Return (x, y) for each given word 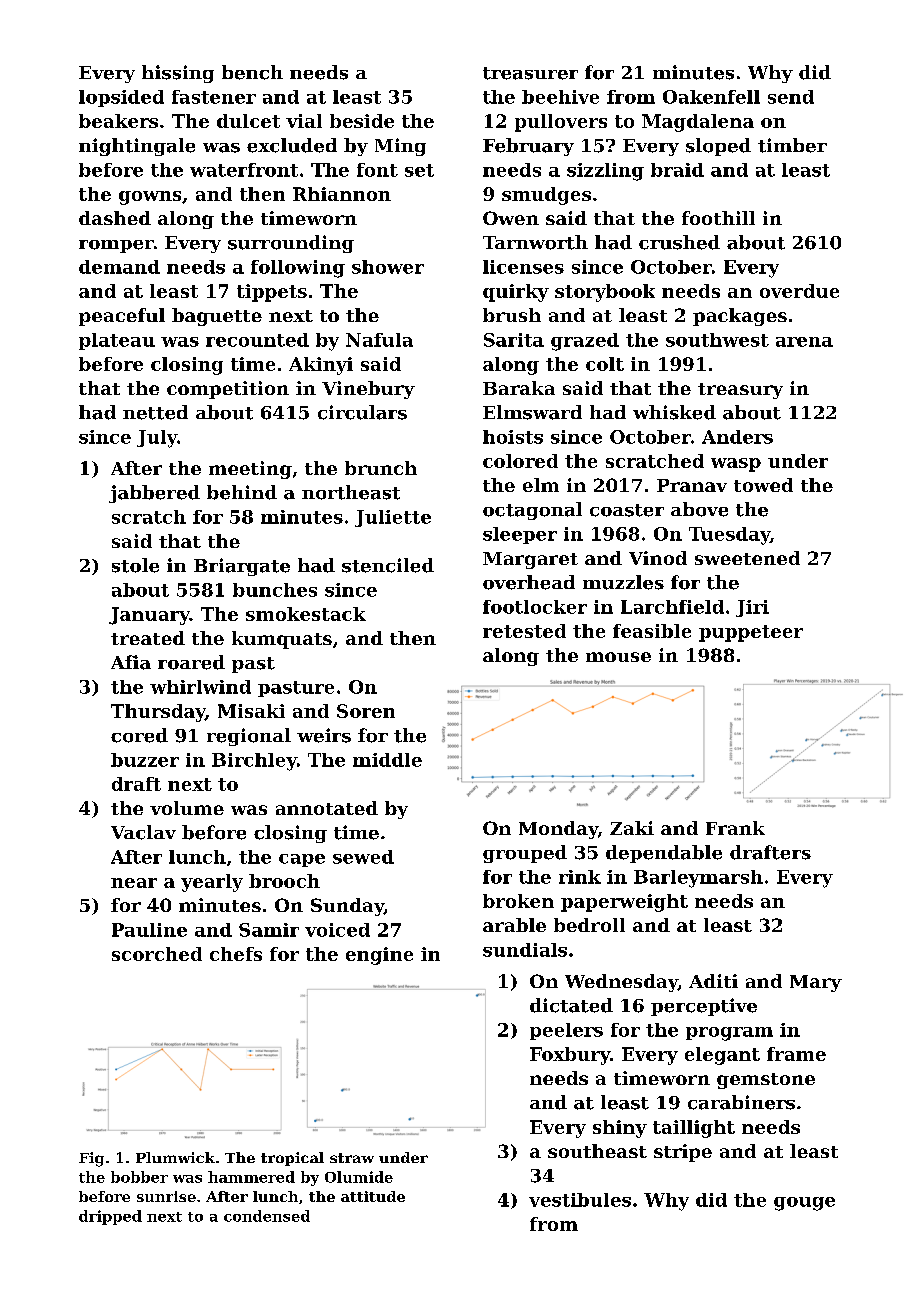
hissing (178, 74)
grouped (525, 854)
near (134, 883)
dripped (110, 1217)
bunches (275, 590)
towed (763, 485)
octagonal (532, 511)
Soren (366, 711)
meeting (250, 470)
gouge (804, 1204)
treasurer (530, 73)
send (791, 97)
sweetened (747, 558)
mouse (618, 657)
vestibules (580, 1200)
